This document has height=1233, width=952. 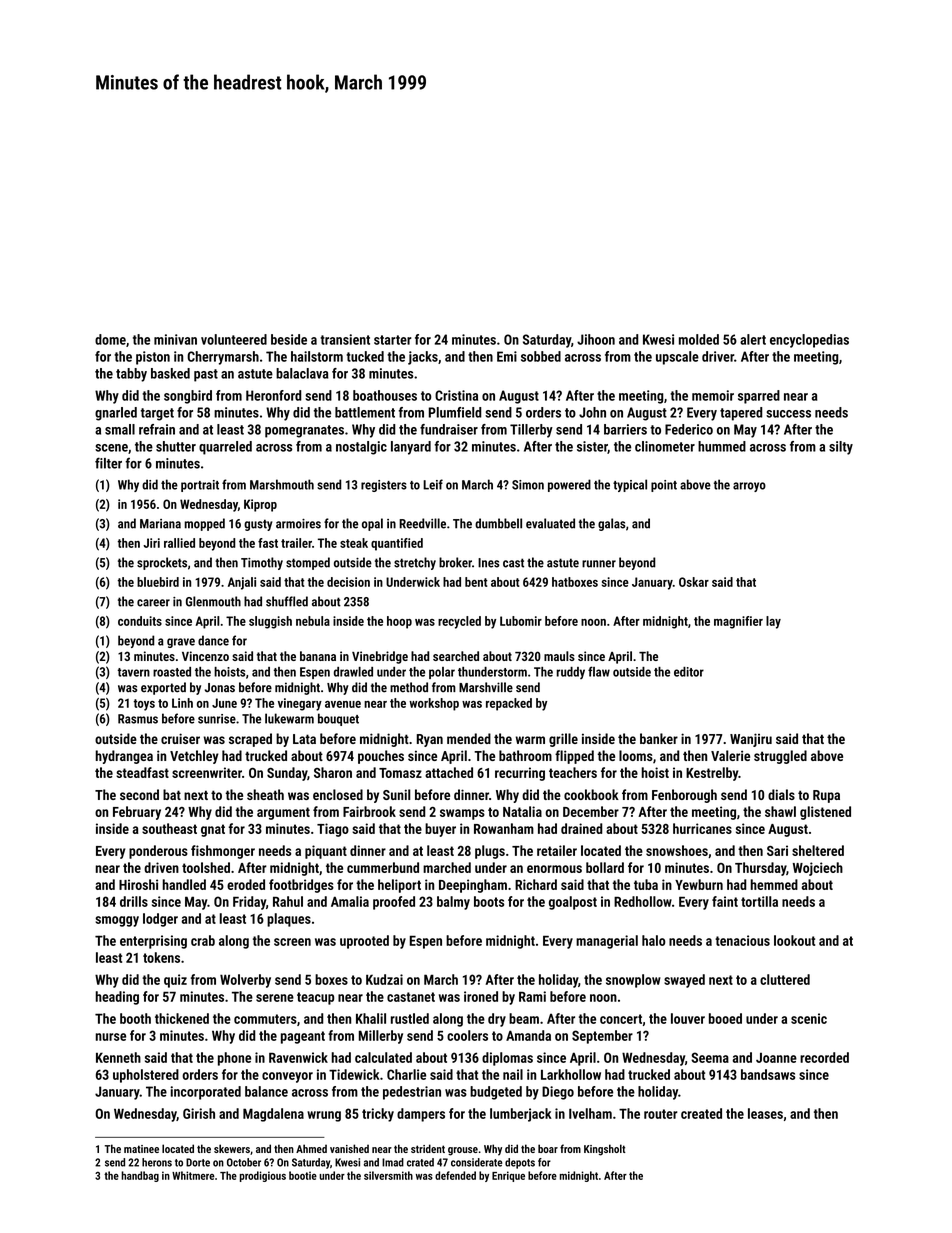 What do you see at coordinates (785, 979) in the document?
I see `cluttered` at bounding box center [785, 979].
